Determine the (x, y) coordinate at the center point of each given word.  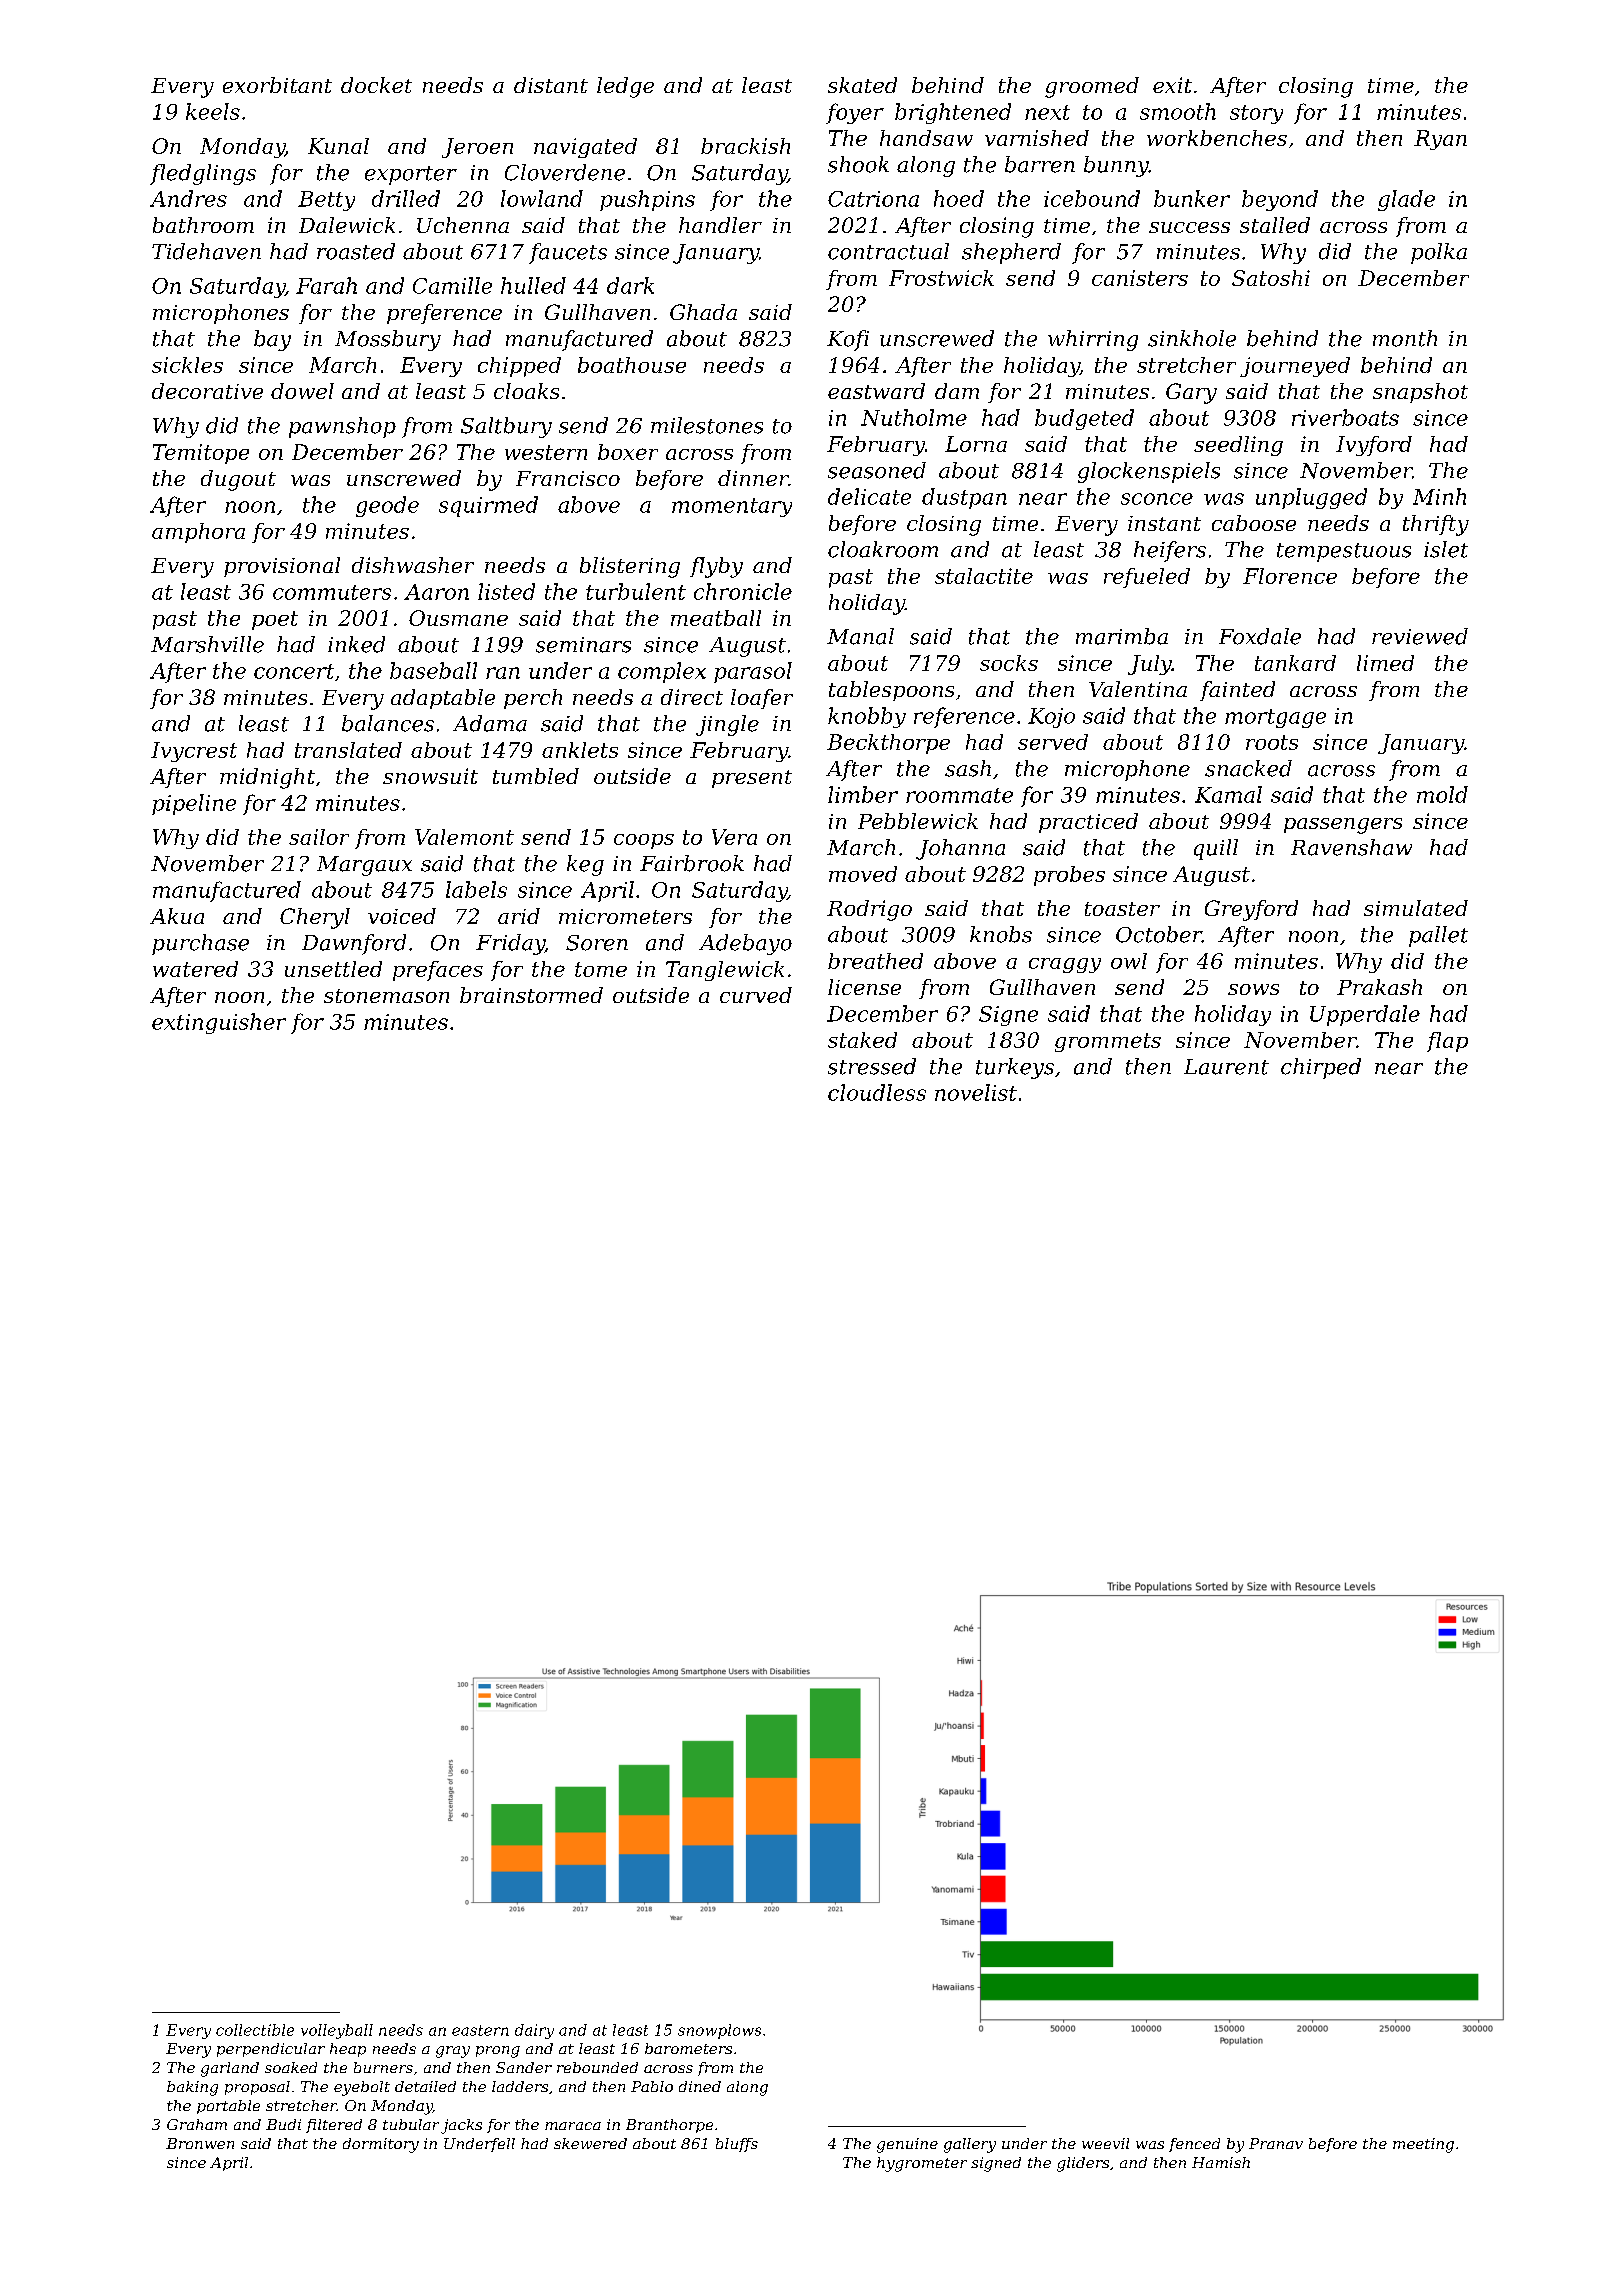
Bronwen (200, 2143)
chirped (1321, 1068)
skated (862, 85)
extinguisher (219, 1023)
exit (1172, 85)
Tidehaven (206, 251)
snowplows (719, 2031)
